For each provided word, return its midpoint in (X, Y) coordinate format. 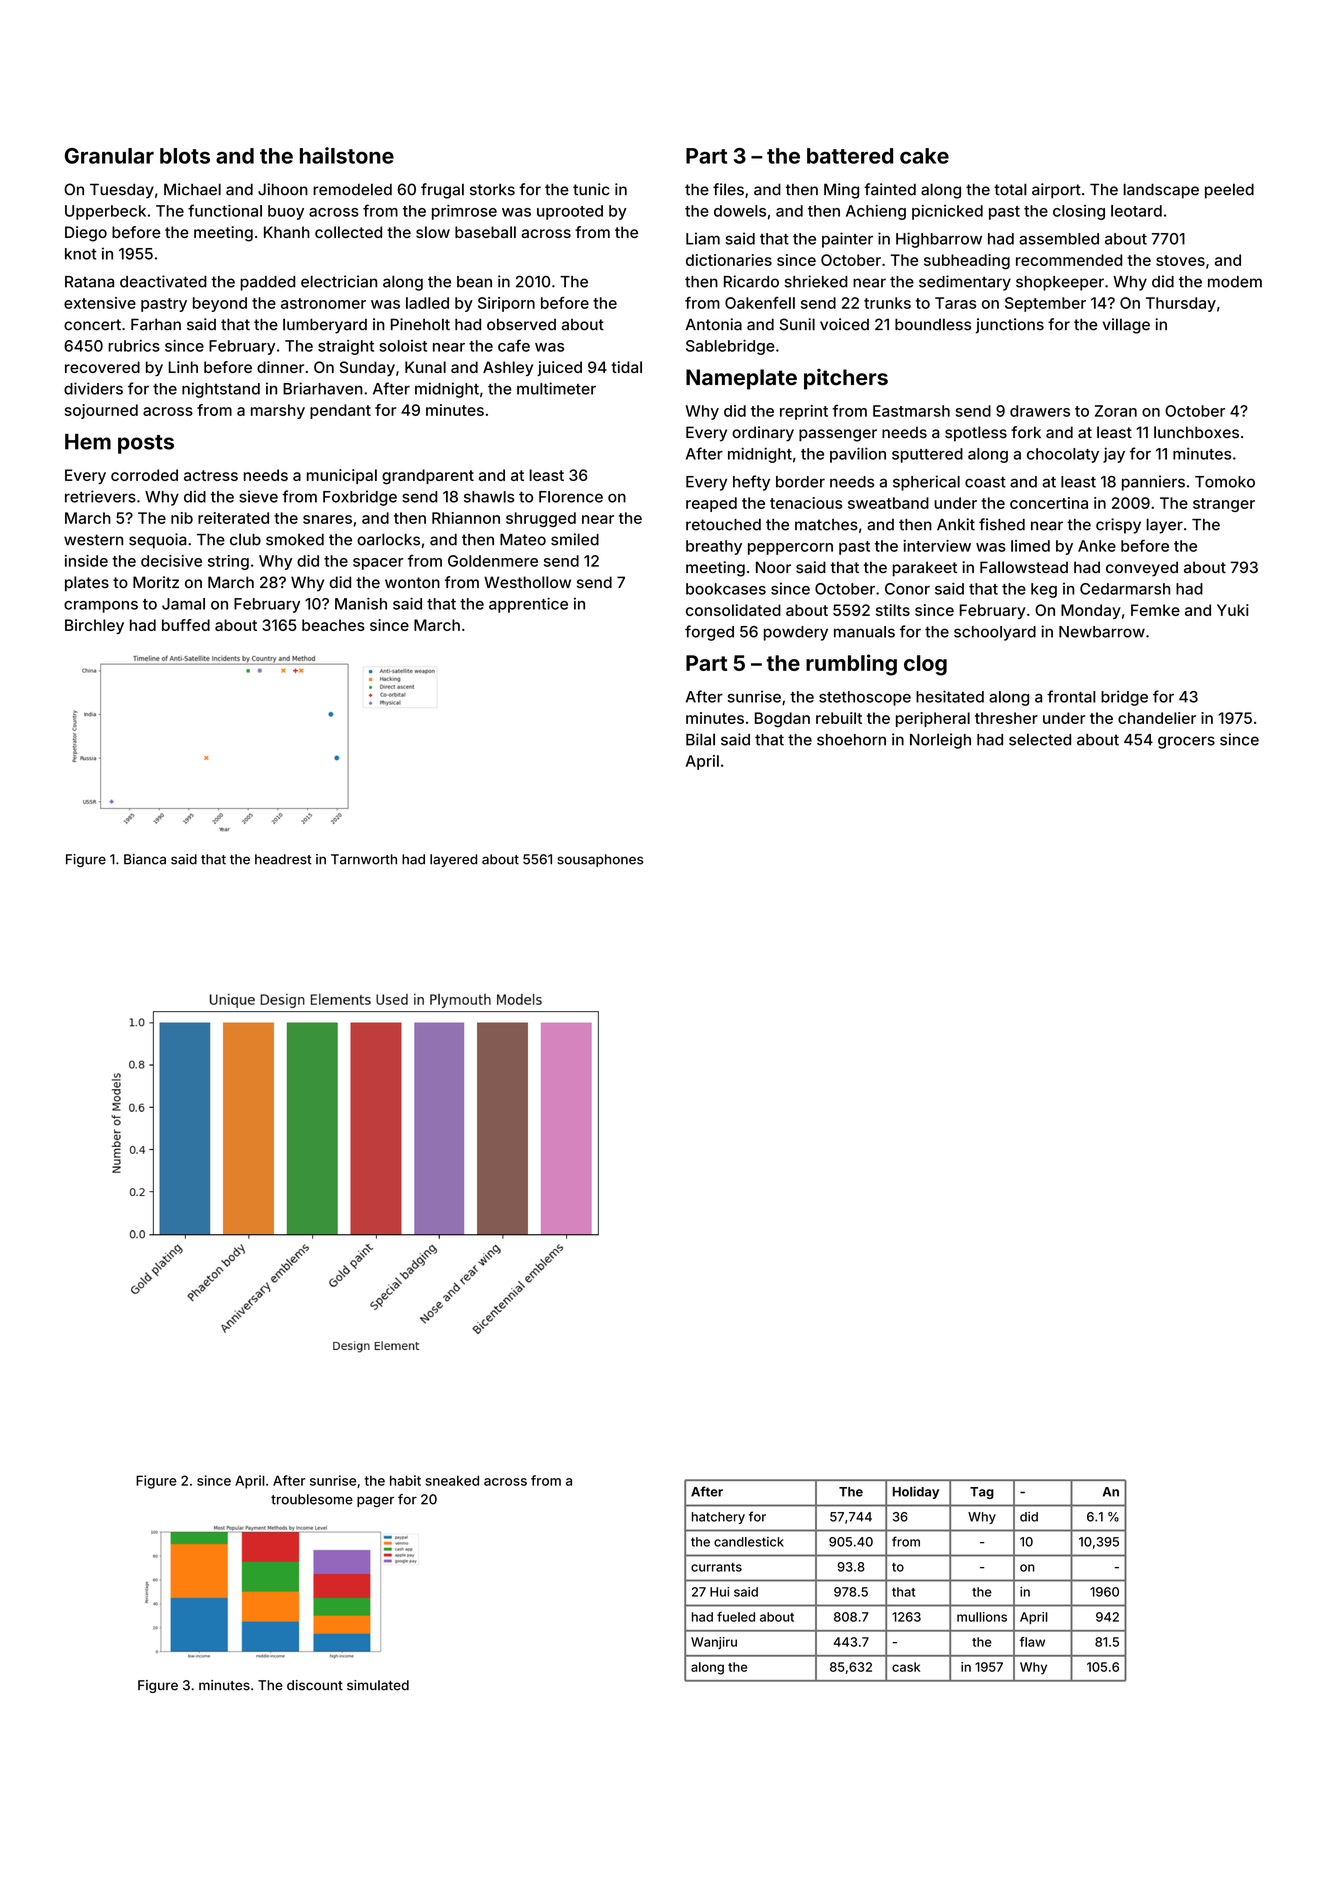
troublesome (312, 1499)
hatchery (718, 1518)
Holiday (916, 1492)
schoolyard (995, 633)
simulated (378, 1685)
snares (327, 519)
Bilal (700, 739)
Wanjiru (714, 1643)
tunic (591, 189)
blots (185, 156)
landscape (1161, 191)
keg (1044, 590)
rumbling (851, 665)
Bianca (145, 859)
